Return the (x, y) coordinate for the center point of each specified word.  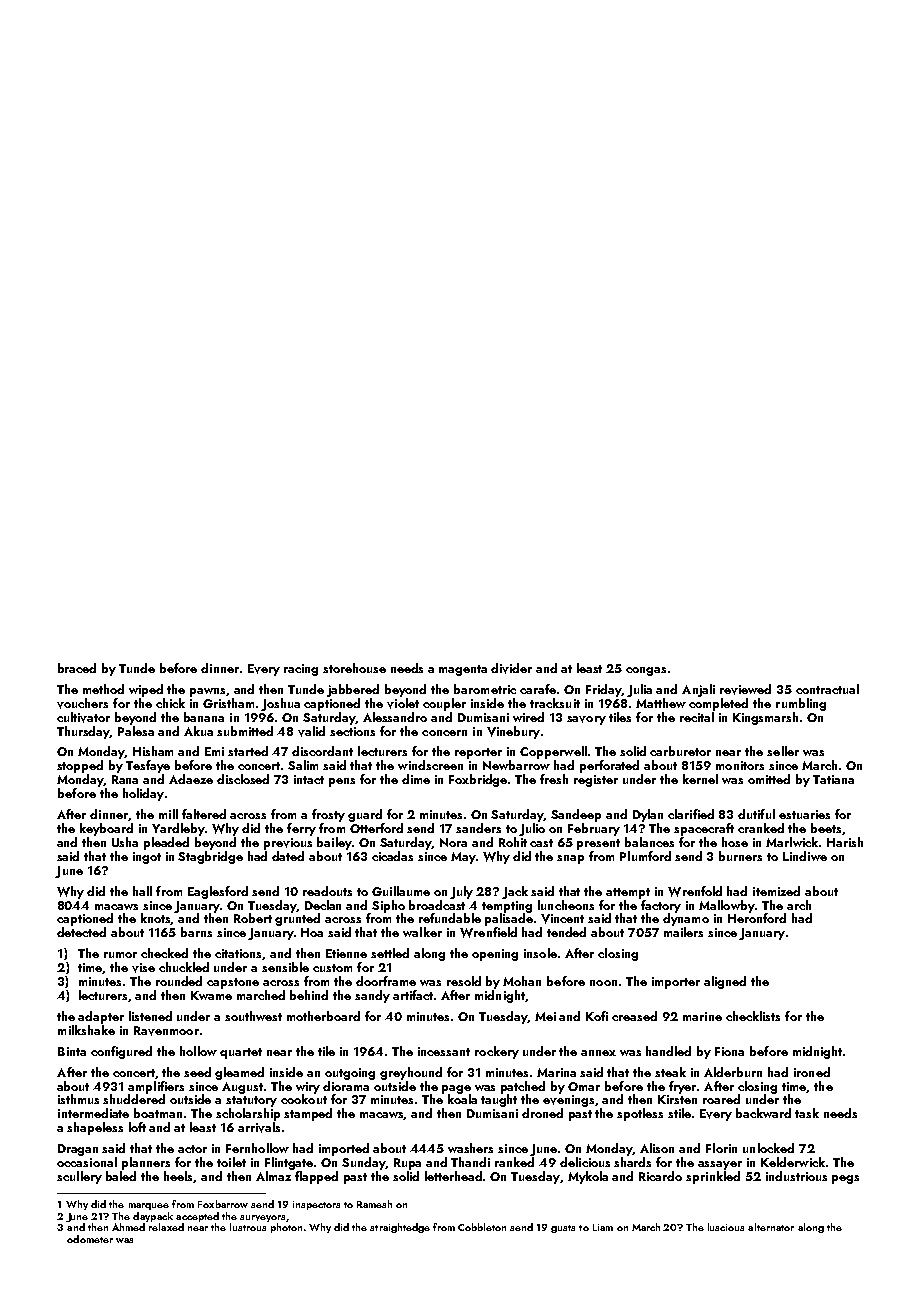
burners (740, 856)
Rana (125, 779)
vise (143, 968)
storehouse (354, 668)
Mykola (588, 1177)
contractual (827, 689)
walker (422, 932)
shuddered (134, 1099)
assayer (720, 1165)
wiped (146, 690)
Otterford (376, 828)
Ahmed (128, 1227)
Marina (556, 1072)
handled (668, 1051)
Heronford (757, 918)
